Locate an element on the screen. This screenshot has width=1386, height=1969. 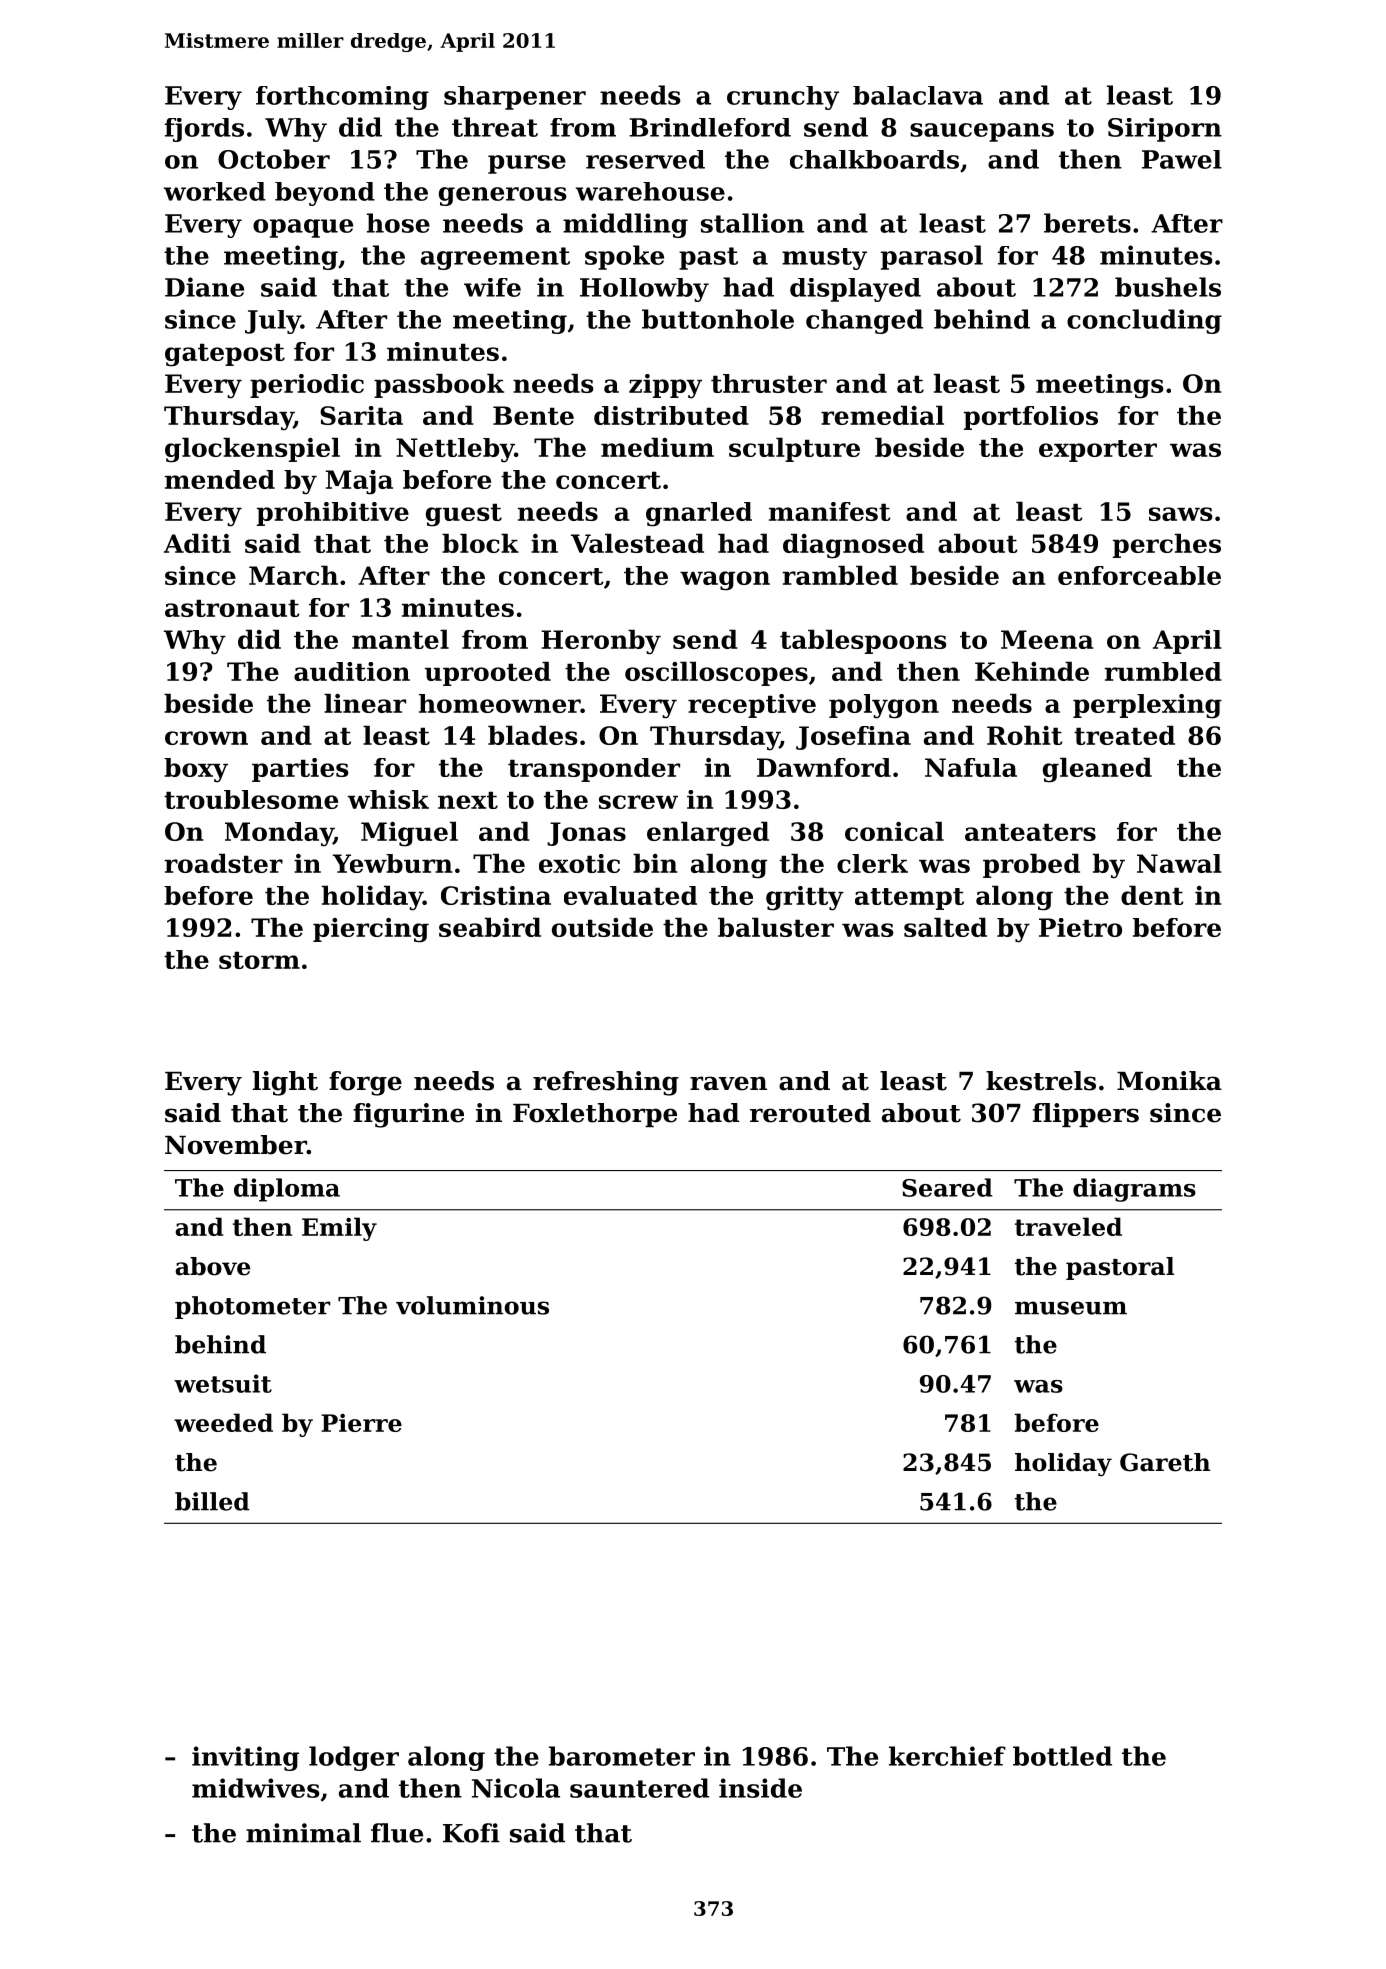
fjords is located at coordinates (204, 130).
